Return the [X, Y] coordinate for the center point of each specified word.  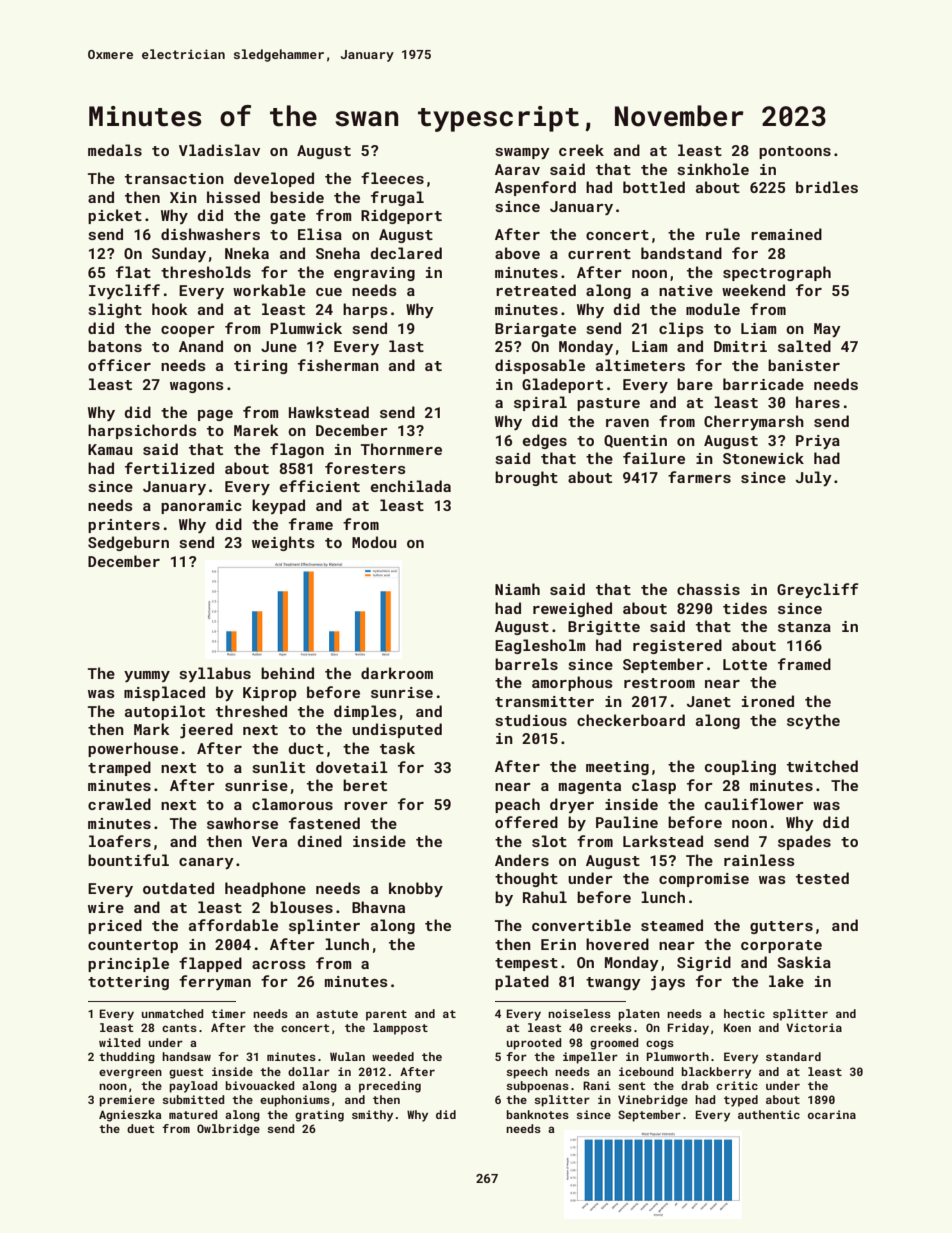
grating [319, 1116]
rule [723, 234]
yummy [147, 676]
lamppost [400, 1029]
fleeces [392, 178]
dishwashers [210, 234]
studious [531, 720]
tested [822, 878]
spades [804, 842]
